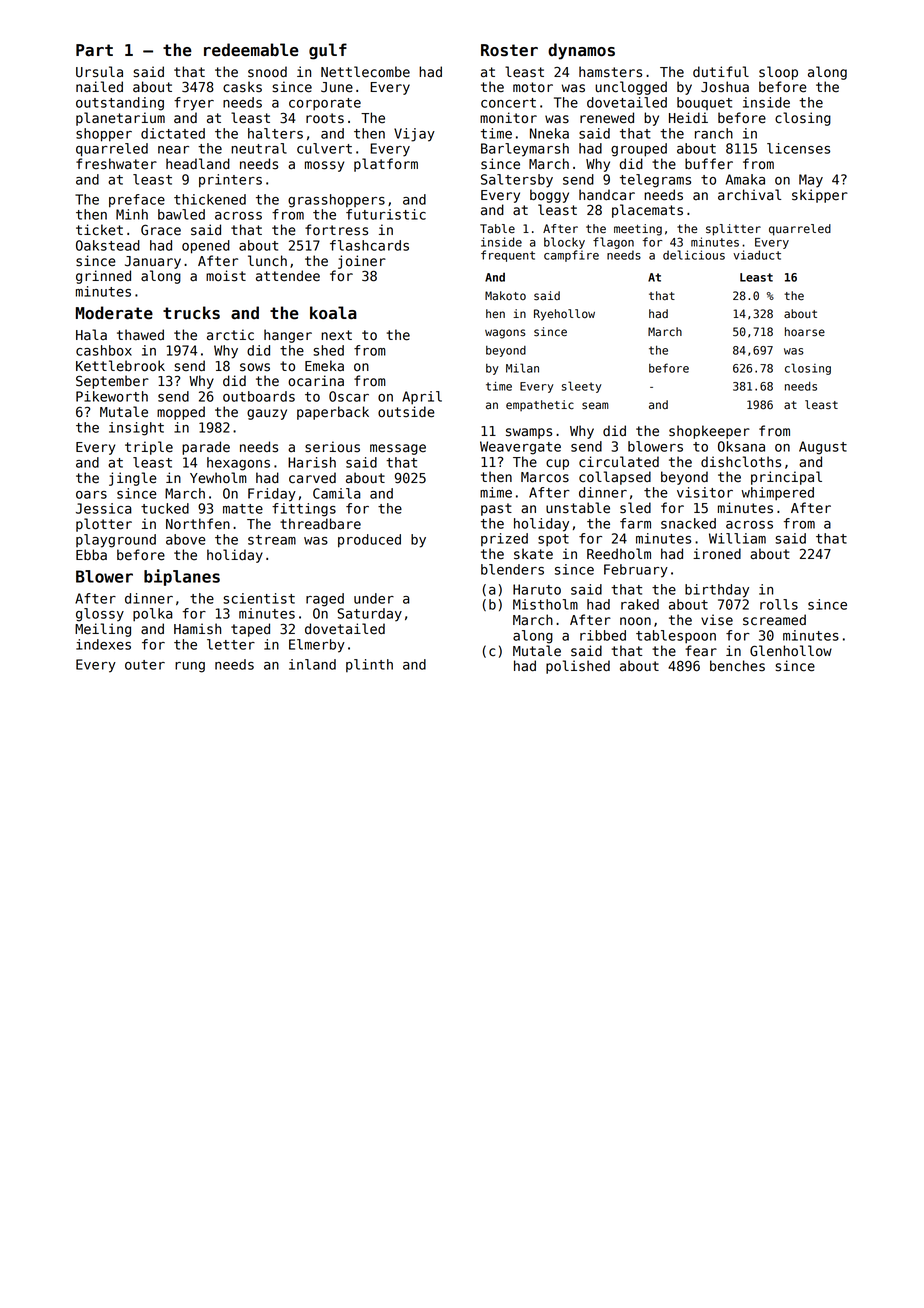 This image has height=1308, width=924. Describe the element at coordinates (103, 644) in the image. I see `indexes` at that location.
